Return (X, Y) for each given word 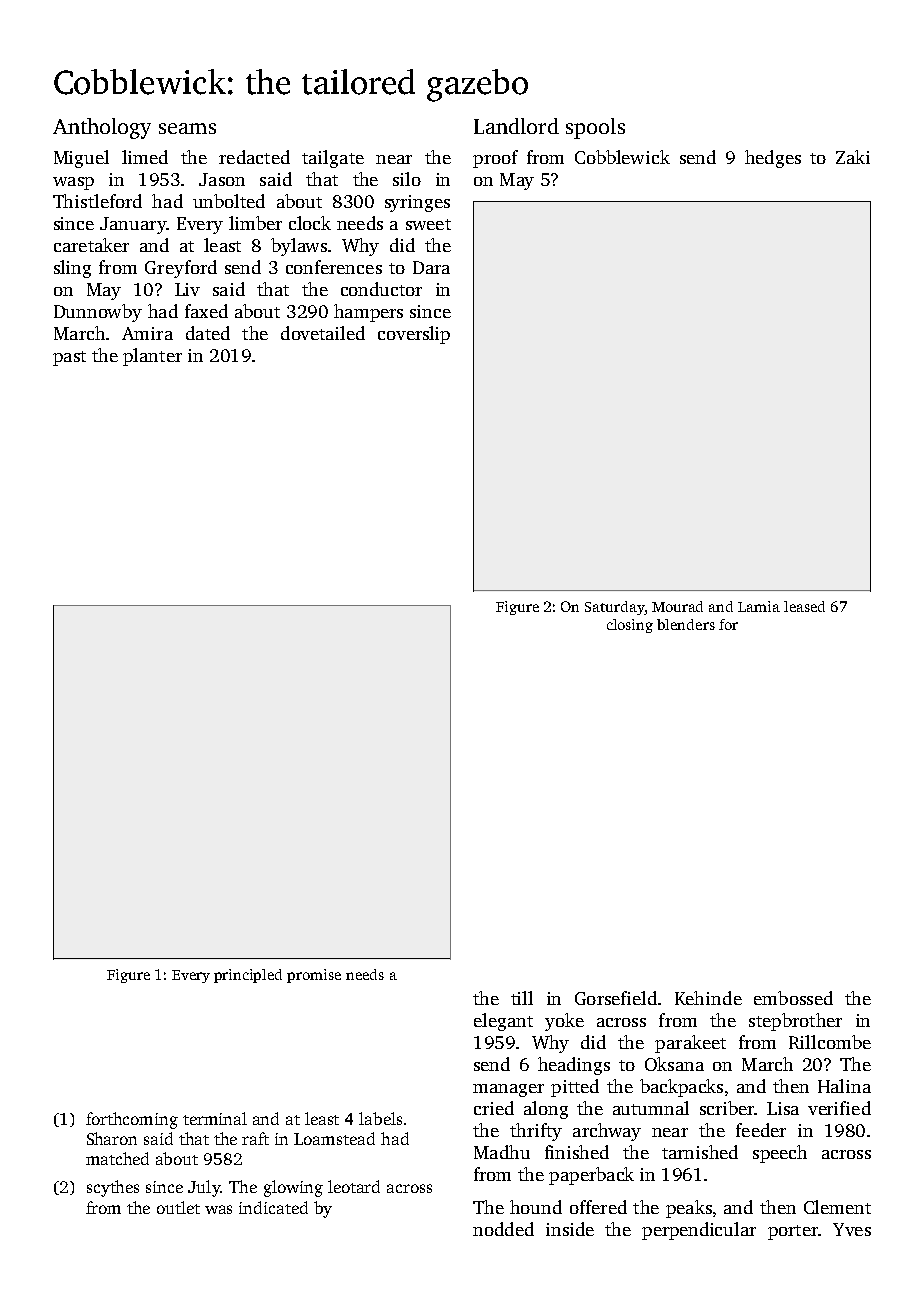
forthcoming (132, 1120)
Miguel (81, 159)
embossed (793, 998)
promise (314, 976)
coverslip (414, 335)
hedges (773, 159)
